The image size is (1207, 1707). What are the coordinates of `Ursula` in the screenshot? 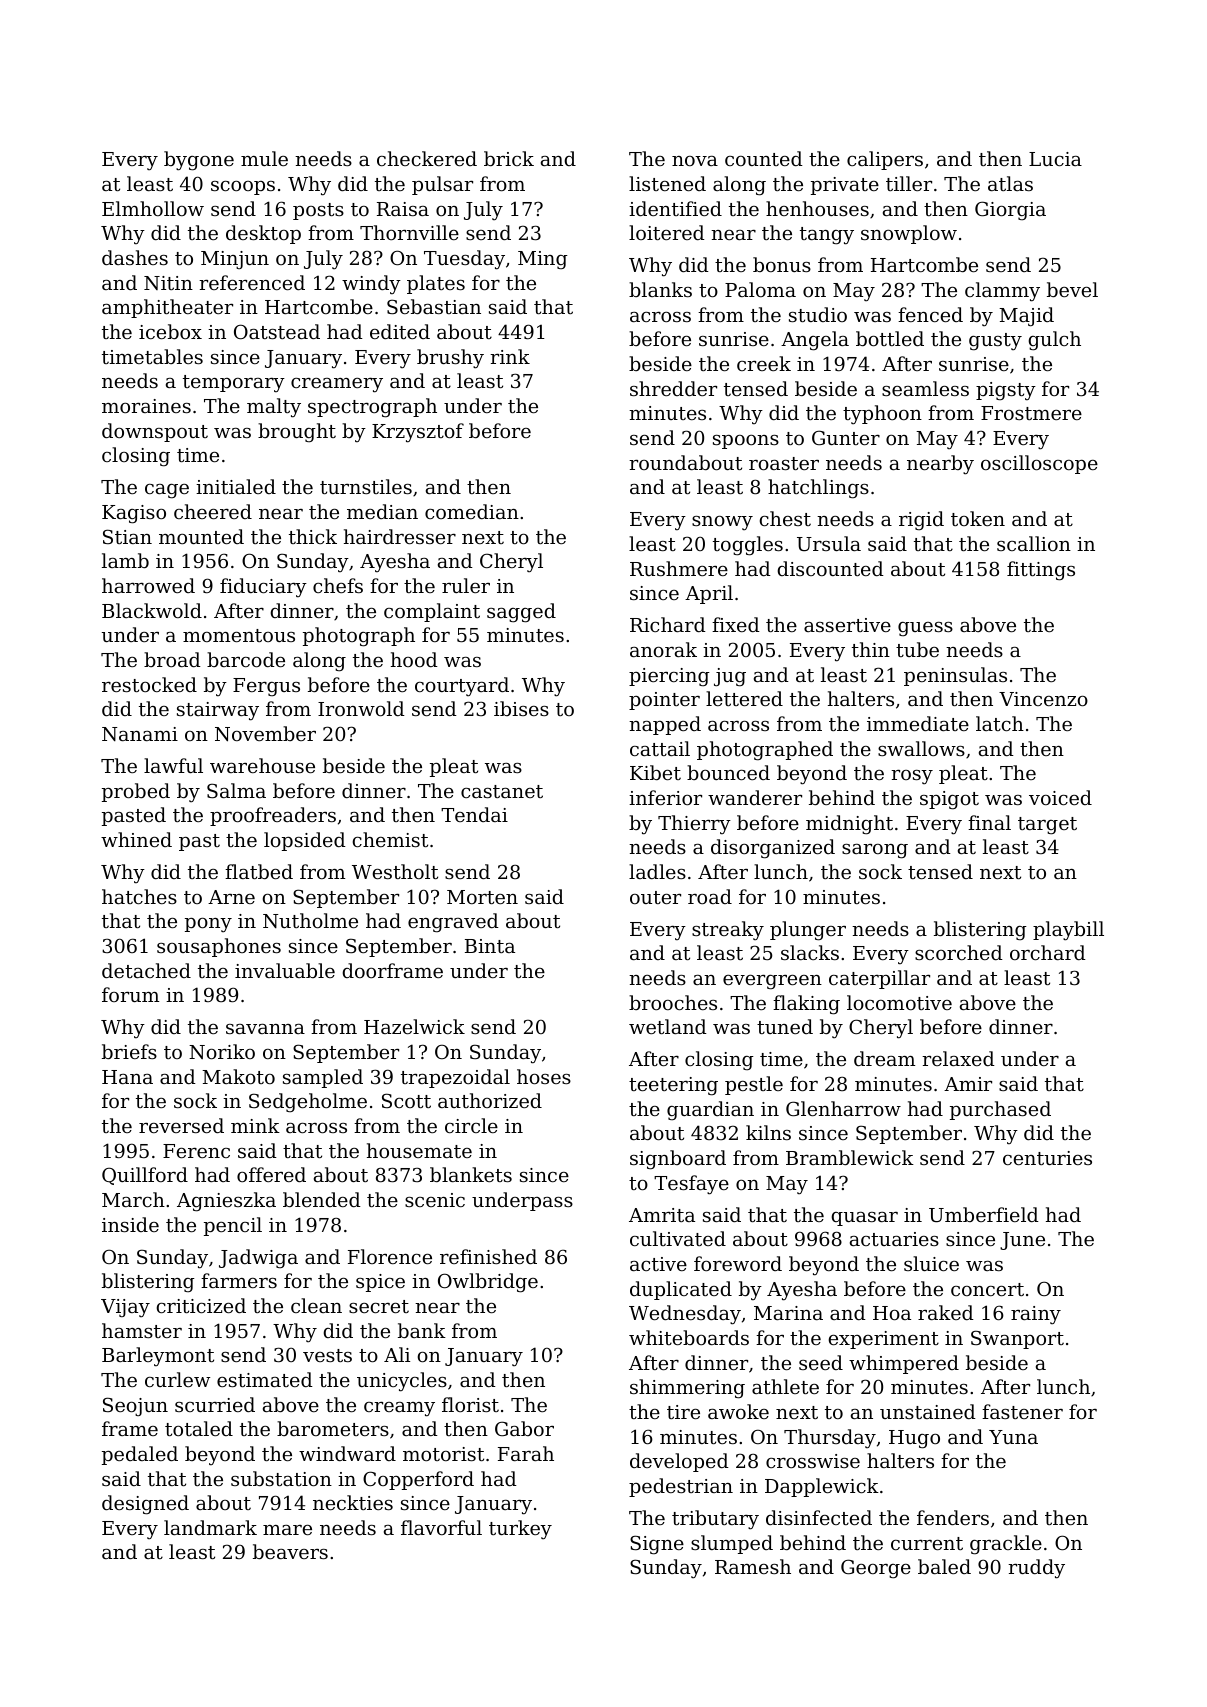 It's located at (829, 543).
